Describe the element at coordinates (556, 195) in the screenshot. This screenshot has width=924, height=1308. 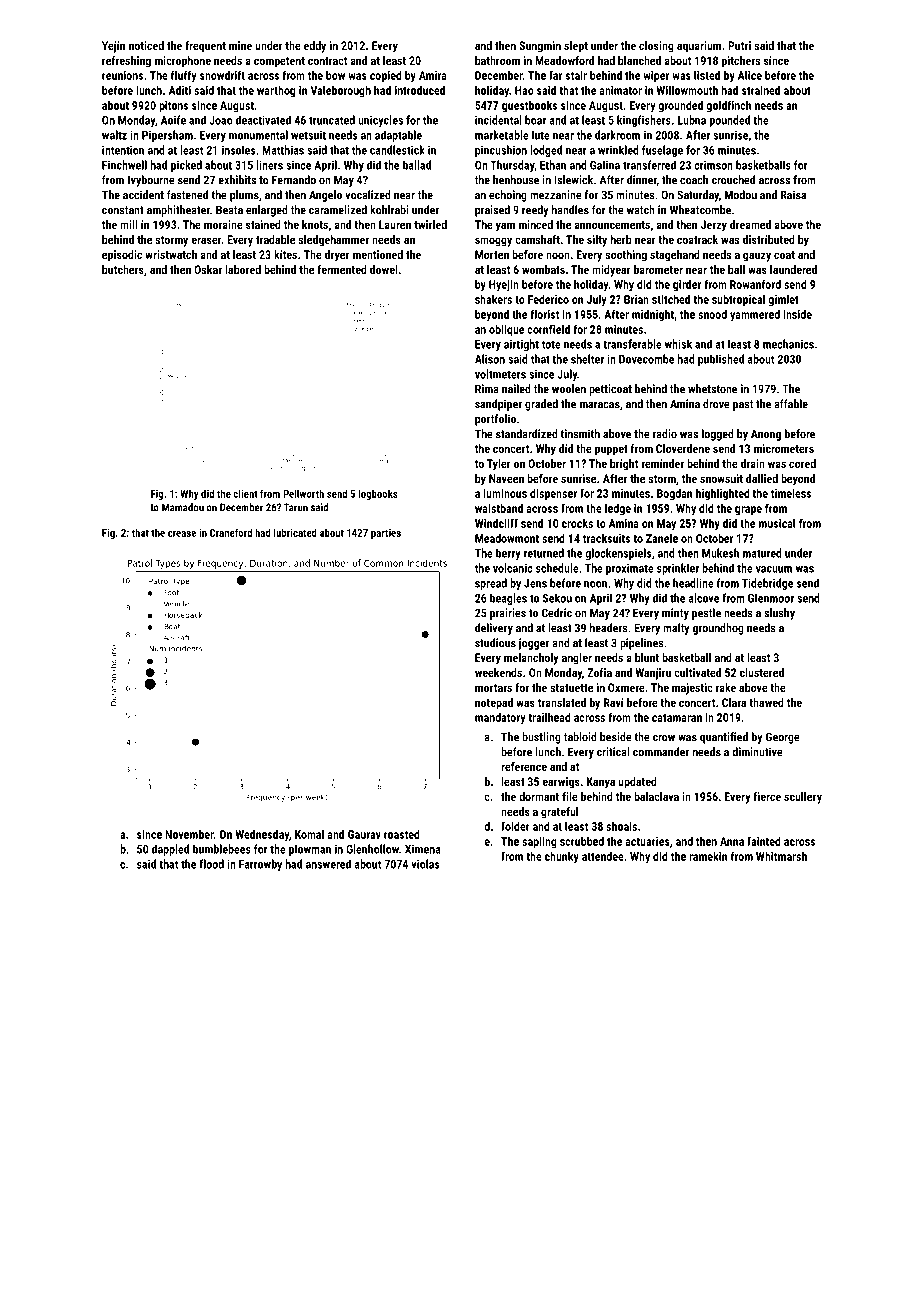
I see `mezzanine` at that location.
